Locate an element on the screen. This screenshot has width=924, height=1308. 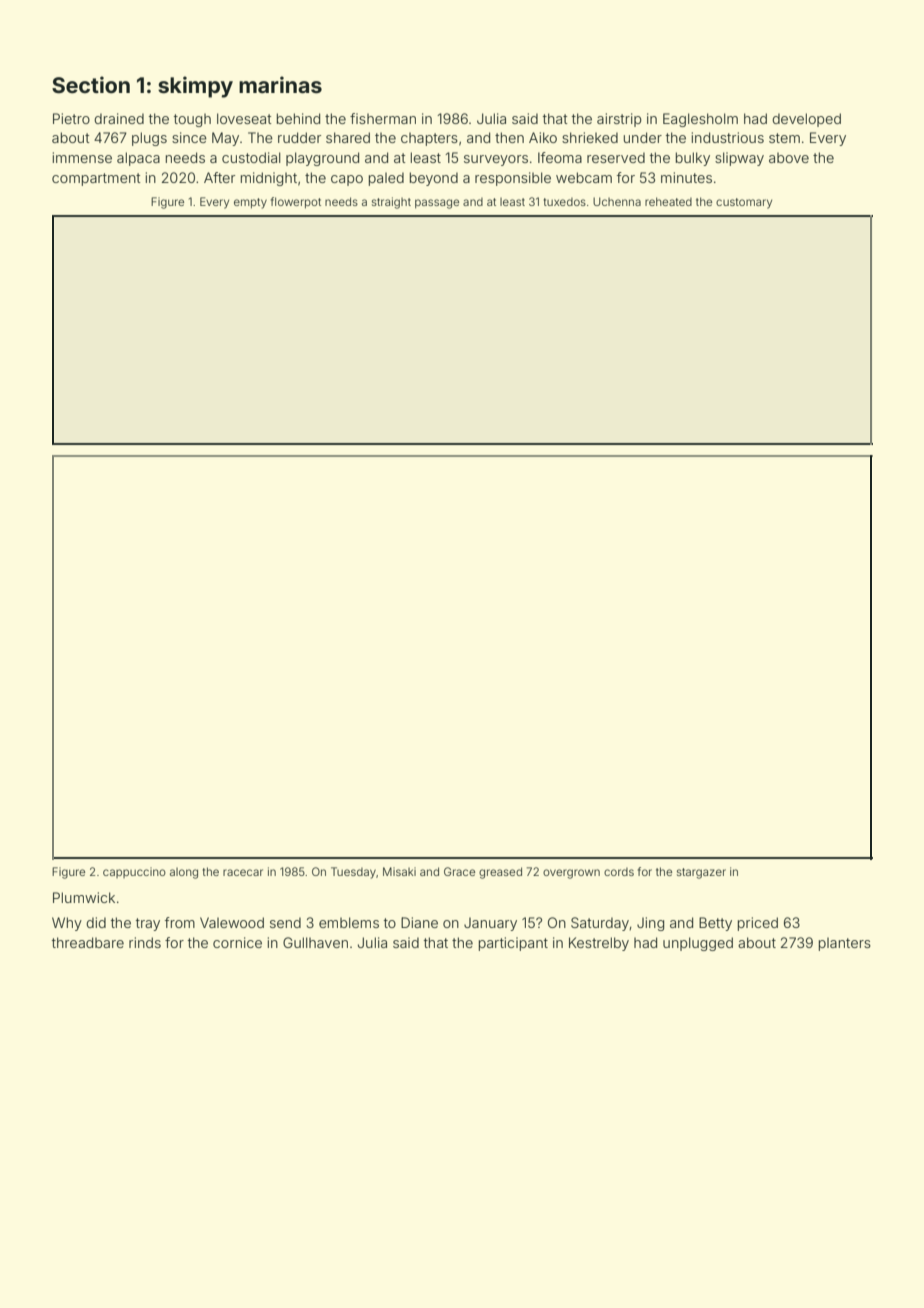
flowerpot is located at coordinates (296, 203).
